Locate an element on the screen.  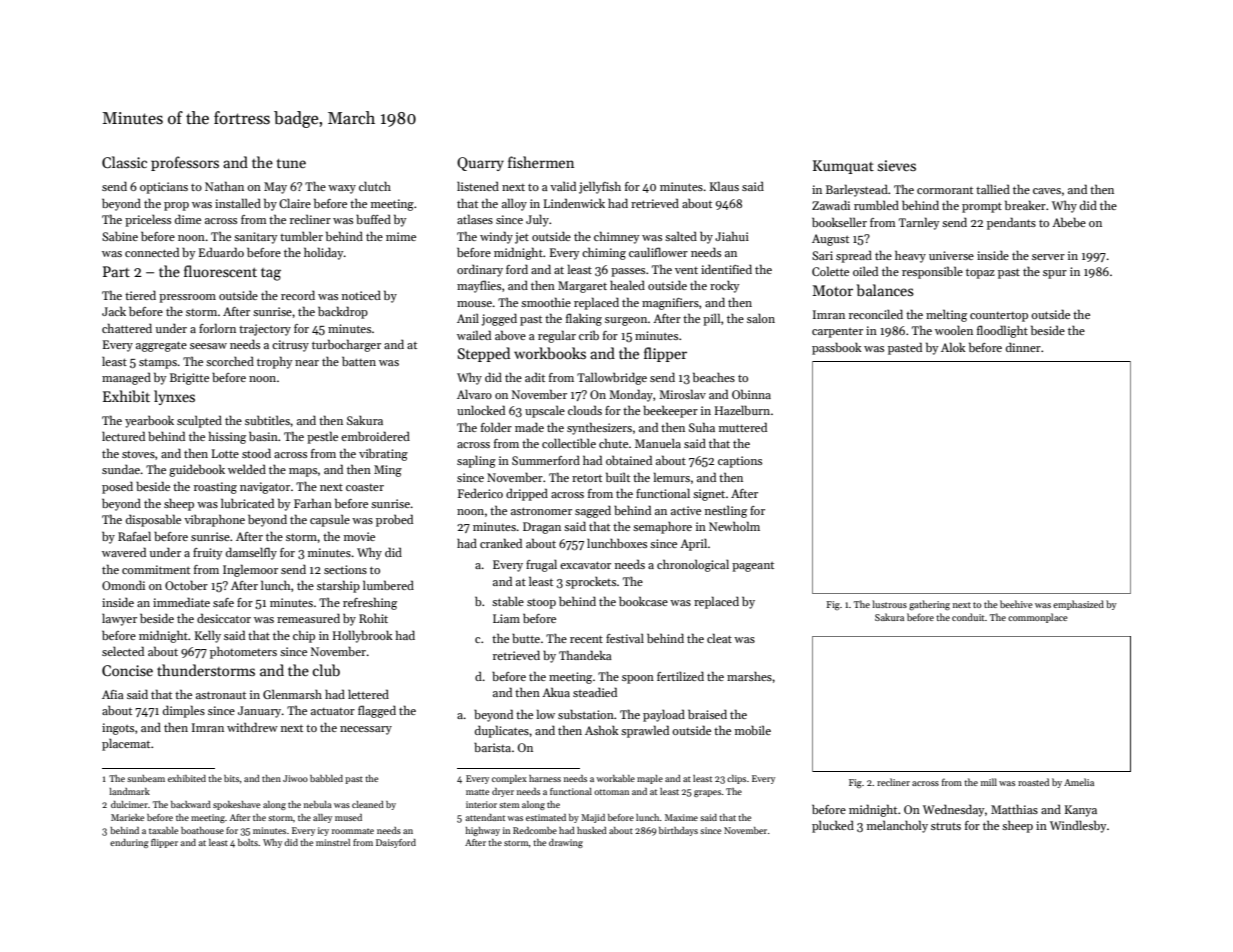
cleat is located at coordinates (719, 638).
